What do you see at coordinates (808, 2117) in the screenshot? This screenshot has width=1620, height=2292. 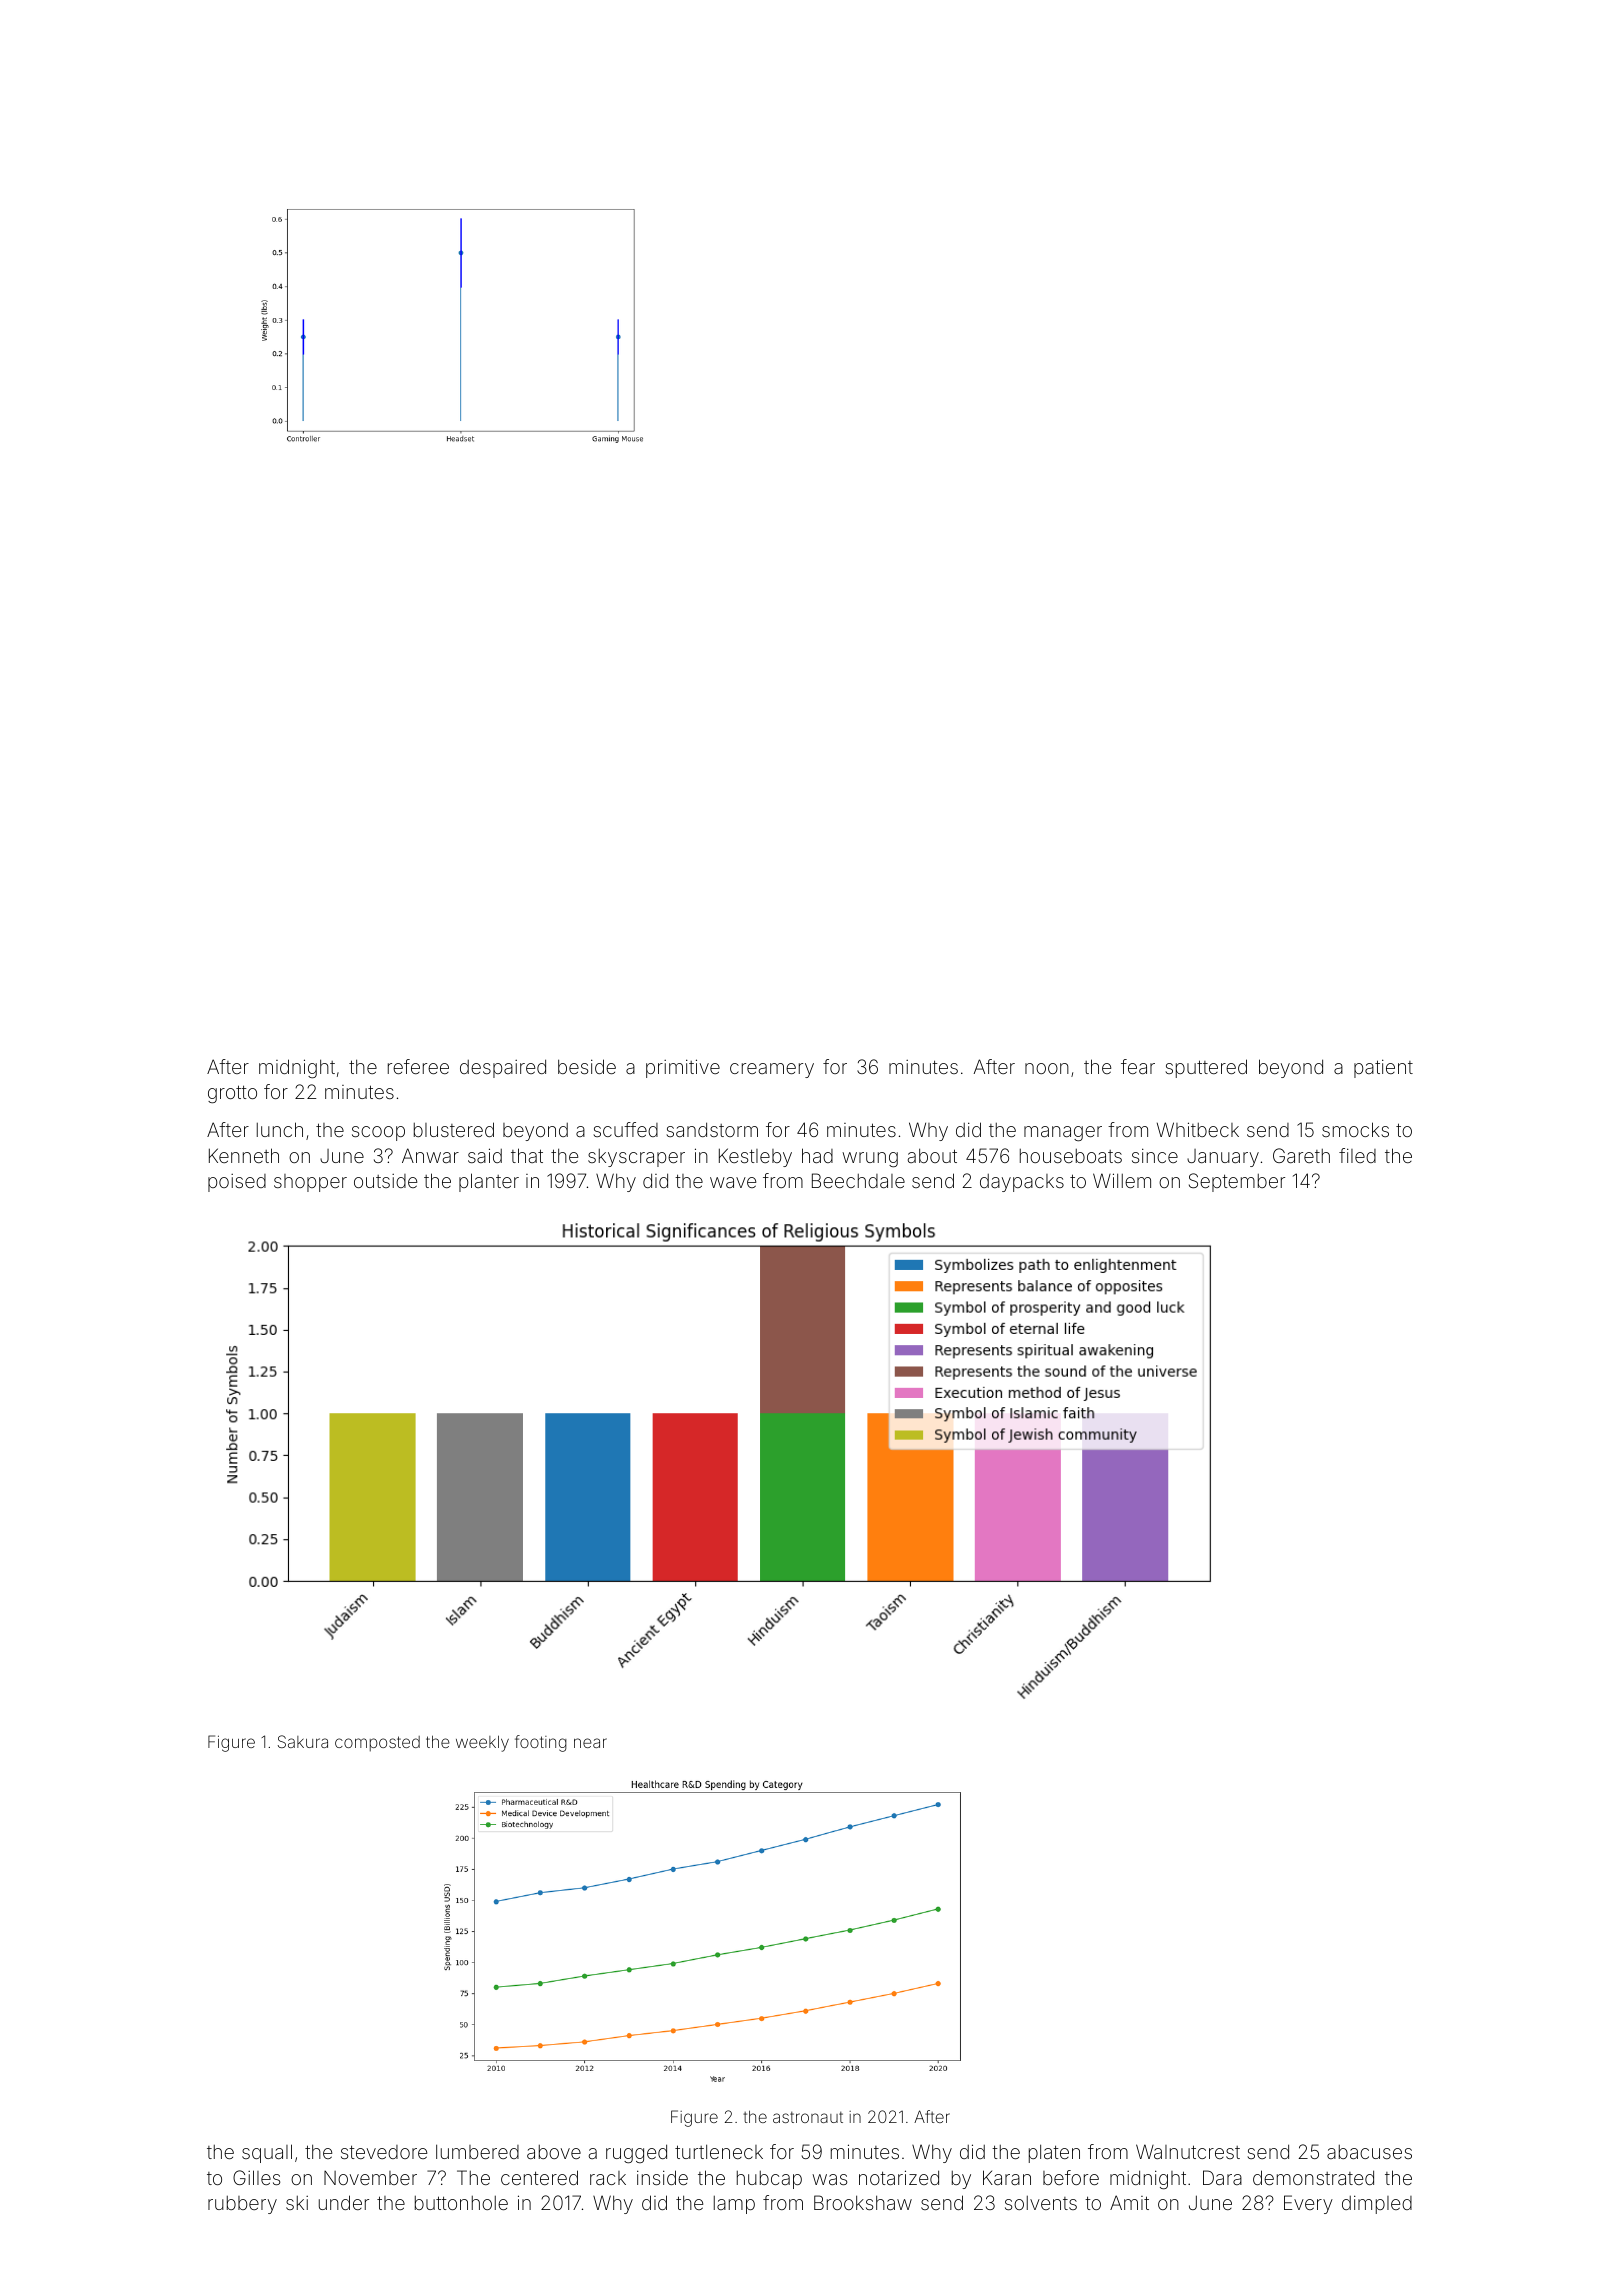 I see `astronaut` at bounding box center [808, 2117].
